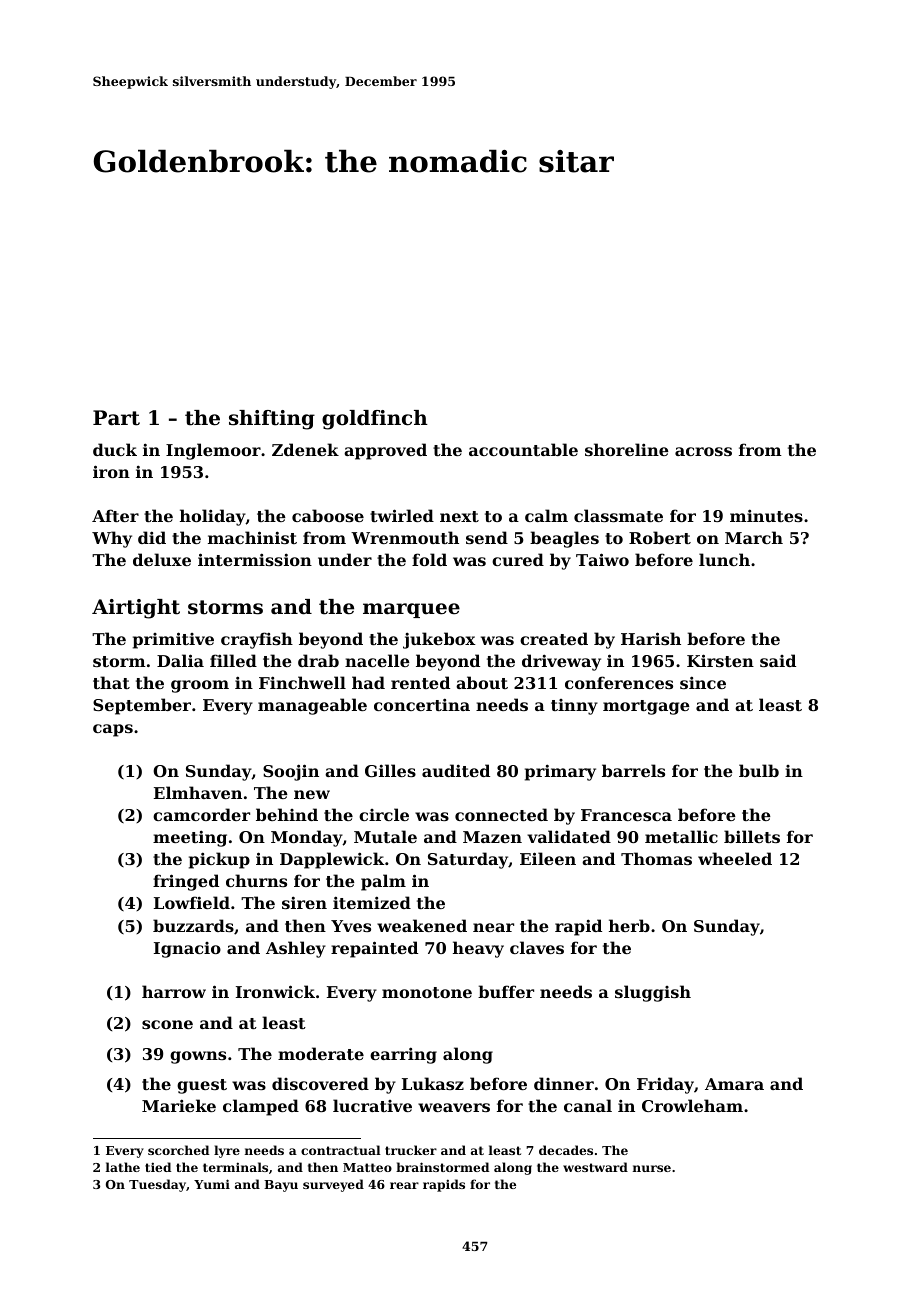  I want to click on new, so click(312, 794).
